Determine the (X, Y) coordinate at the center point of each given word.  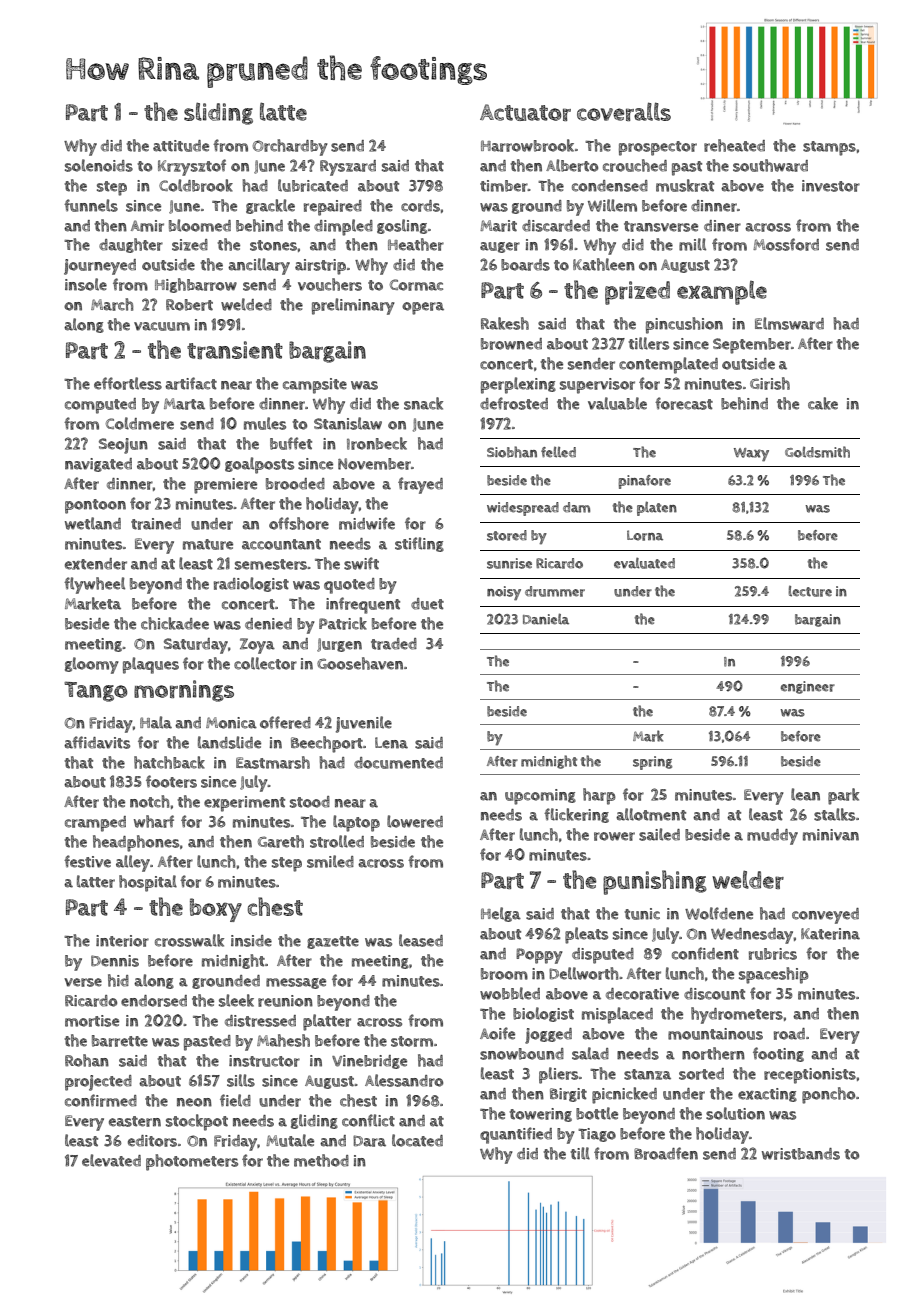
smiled (330, 861)
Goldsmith (817, 452)
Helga (501, 914)
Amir (147, 226)
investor (831, 186)
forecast (684, 403)
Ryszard (348, 168)
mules (265, 423)
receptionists (810, 1076)
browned (511, 344)
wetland (93, 523)
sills (241, 1080)
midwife (367, 523)
